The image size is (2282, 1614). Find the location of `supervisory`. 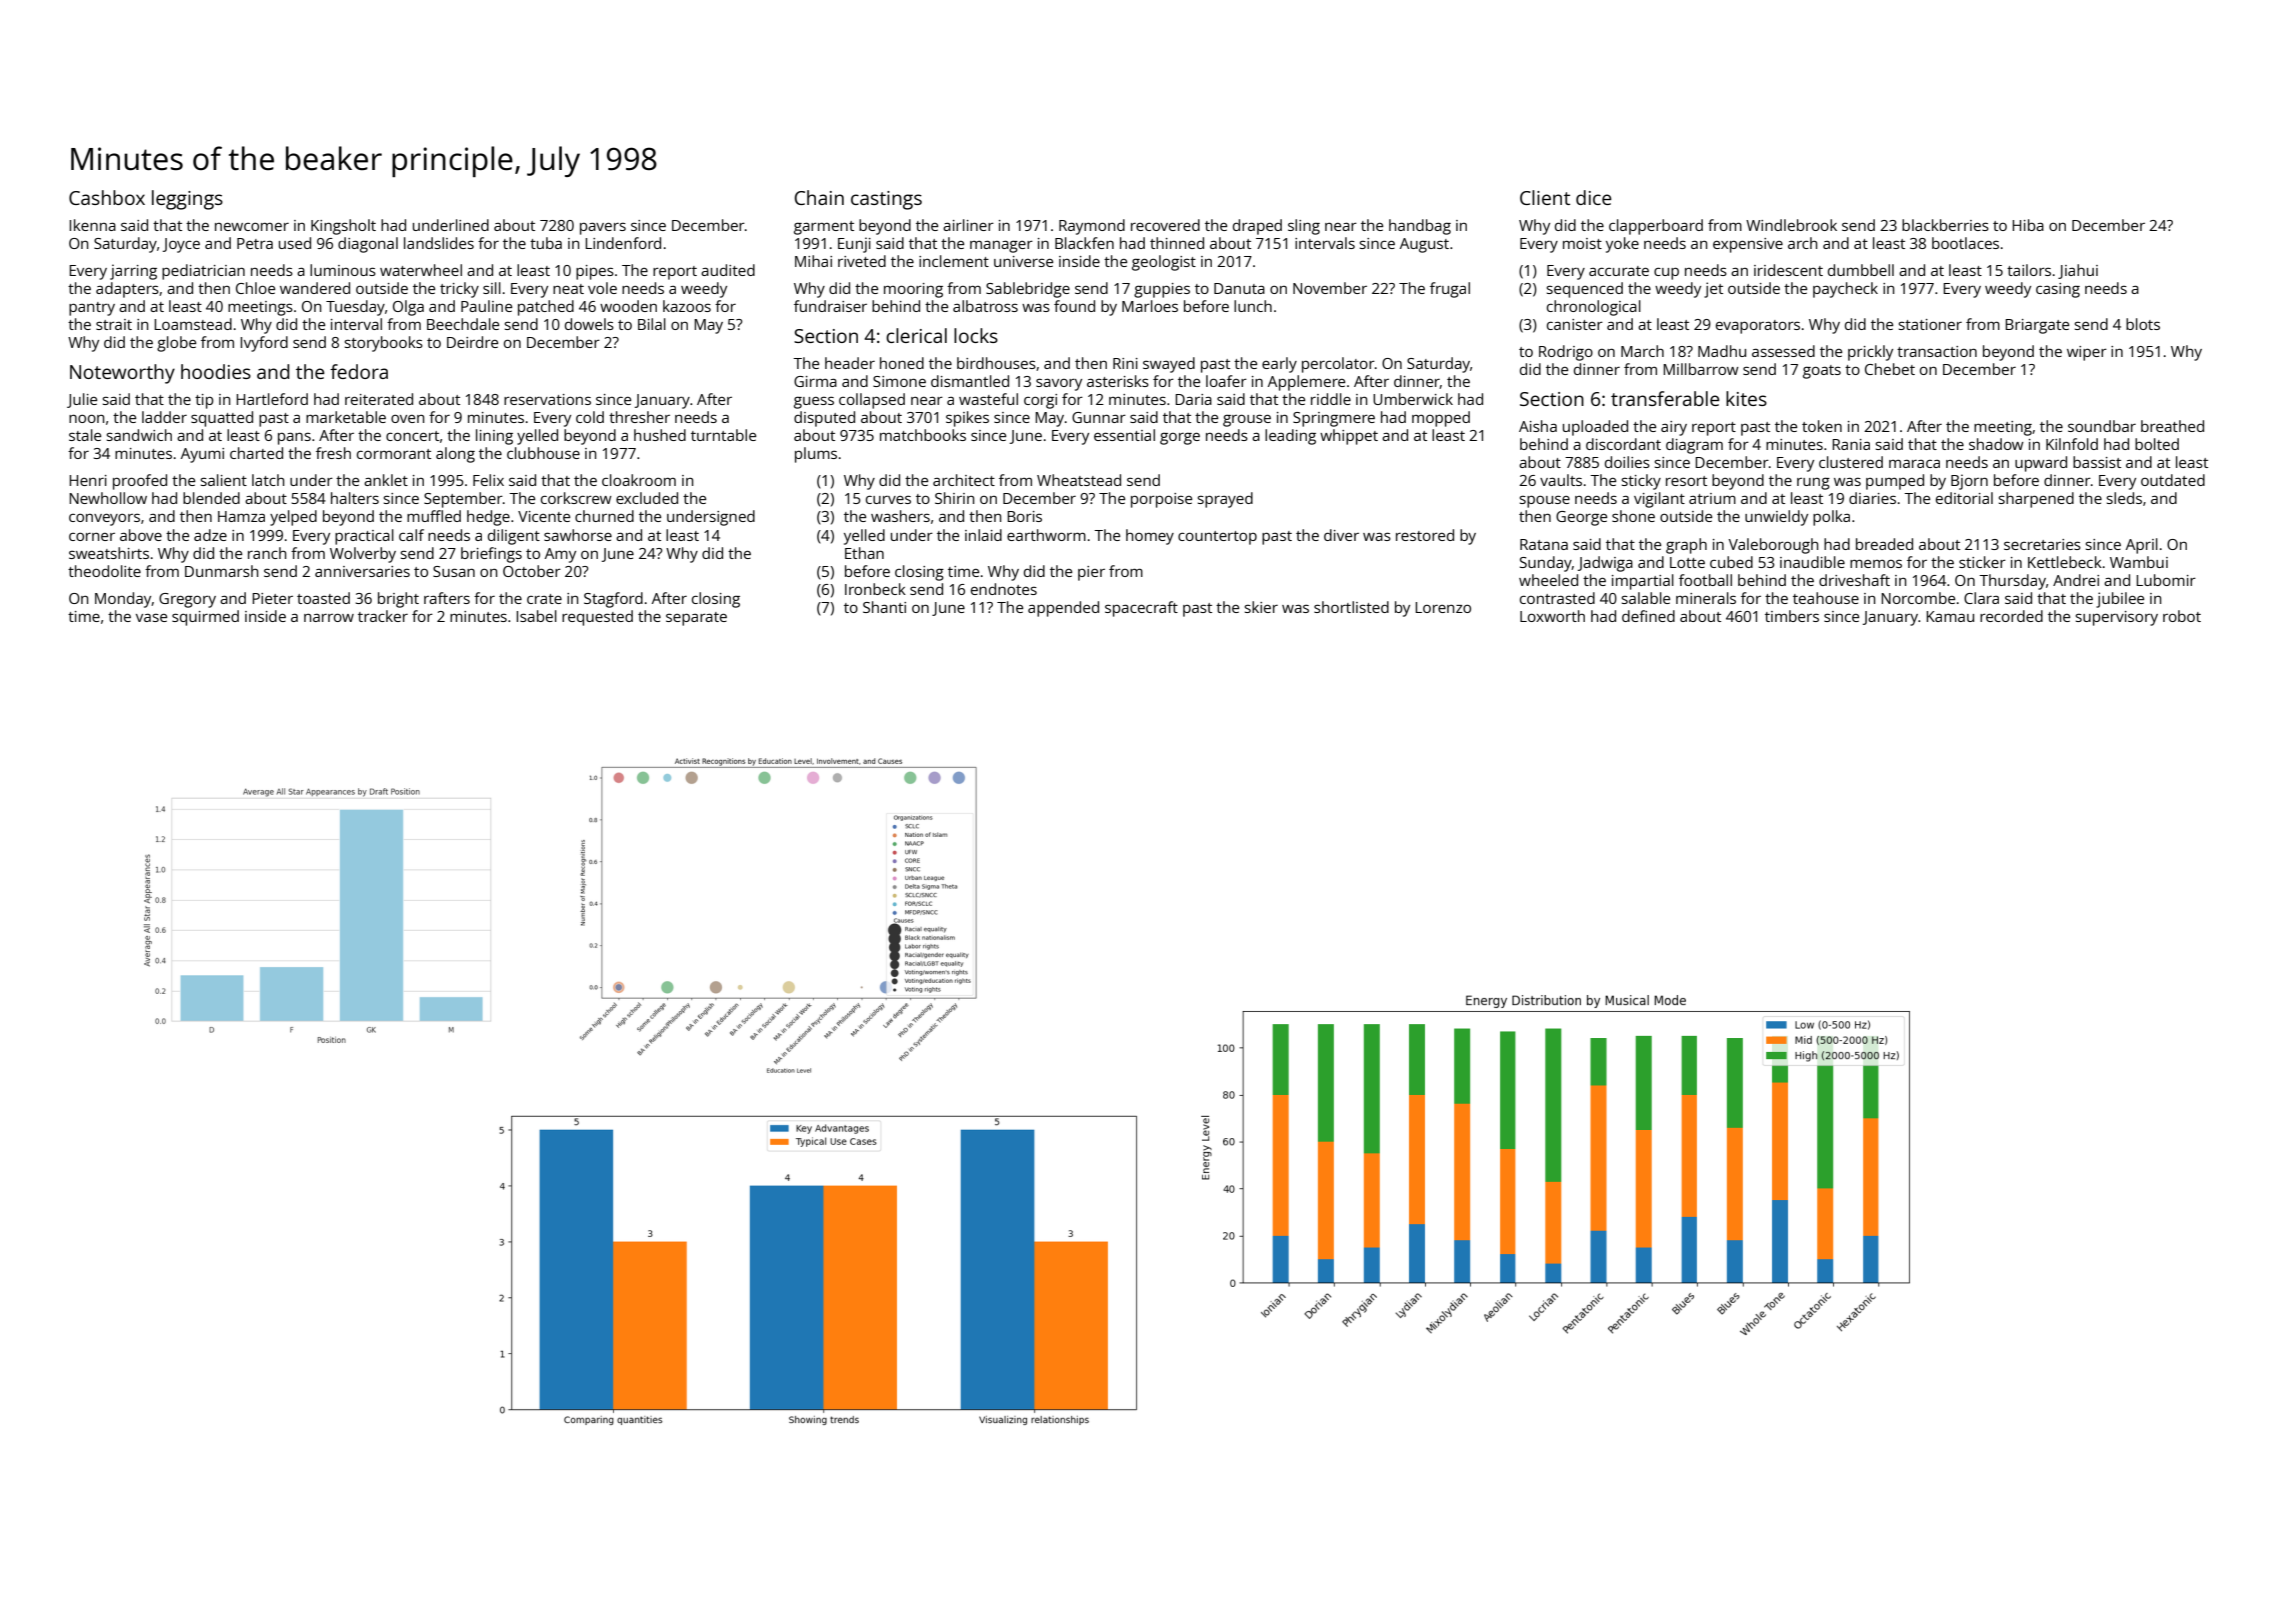

supervisory is located at coordinates (2116, 618).
